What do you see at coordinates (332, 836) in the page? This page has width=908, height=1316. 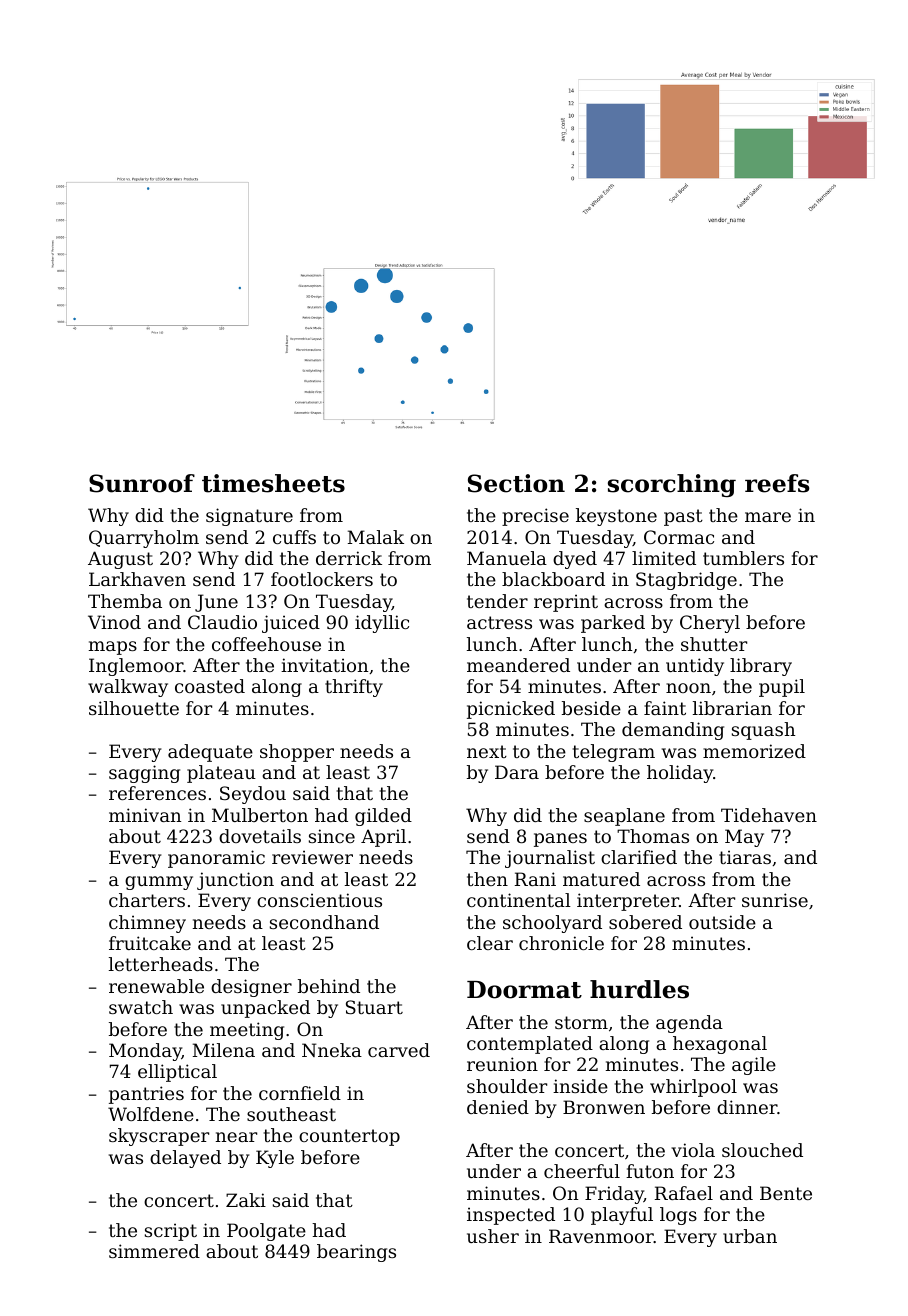 I see `since` at bounding box center [332, 836].
